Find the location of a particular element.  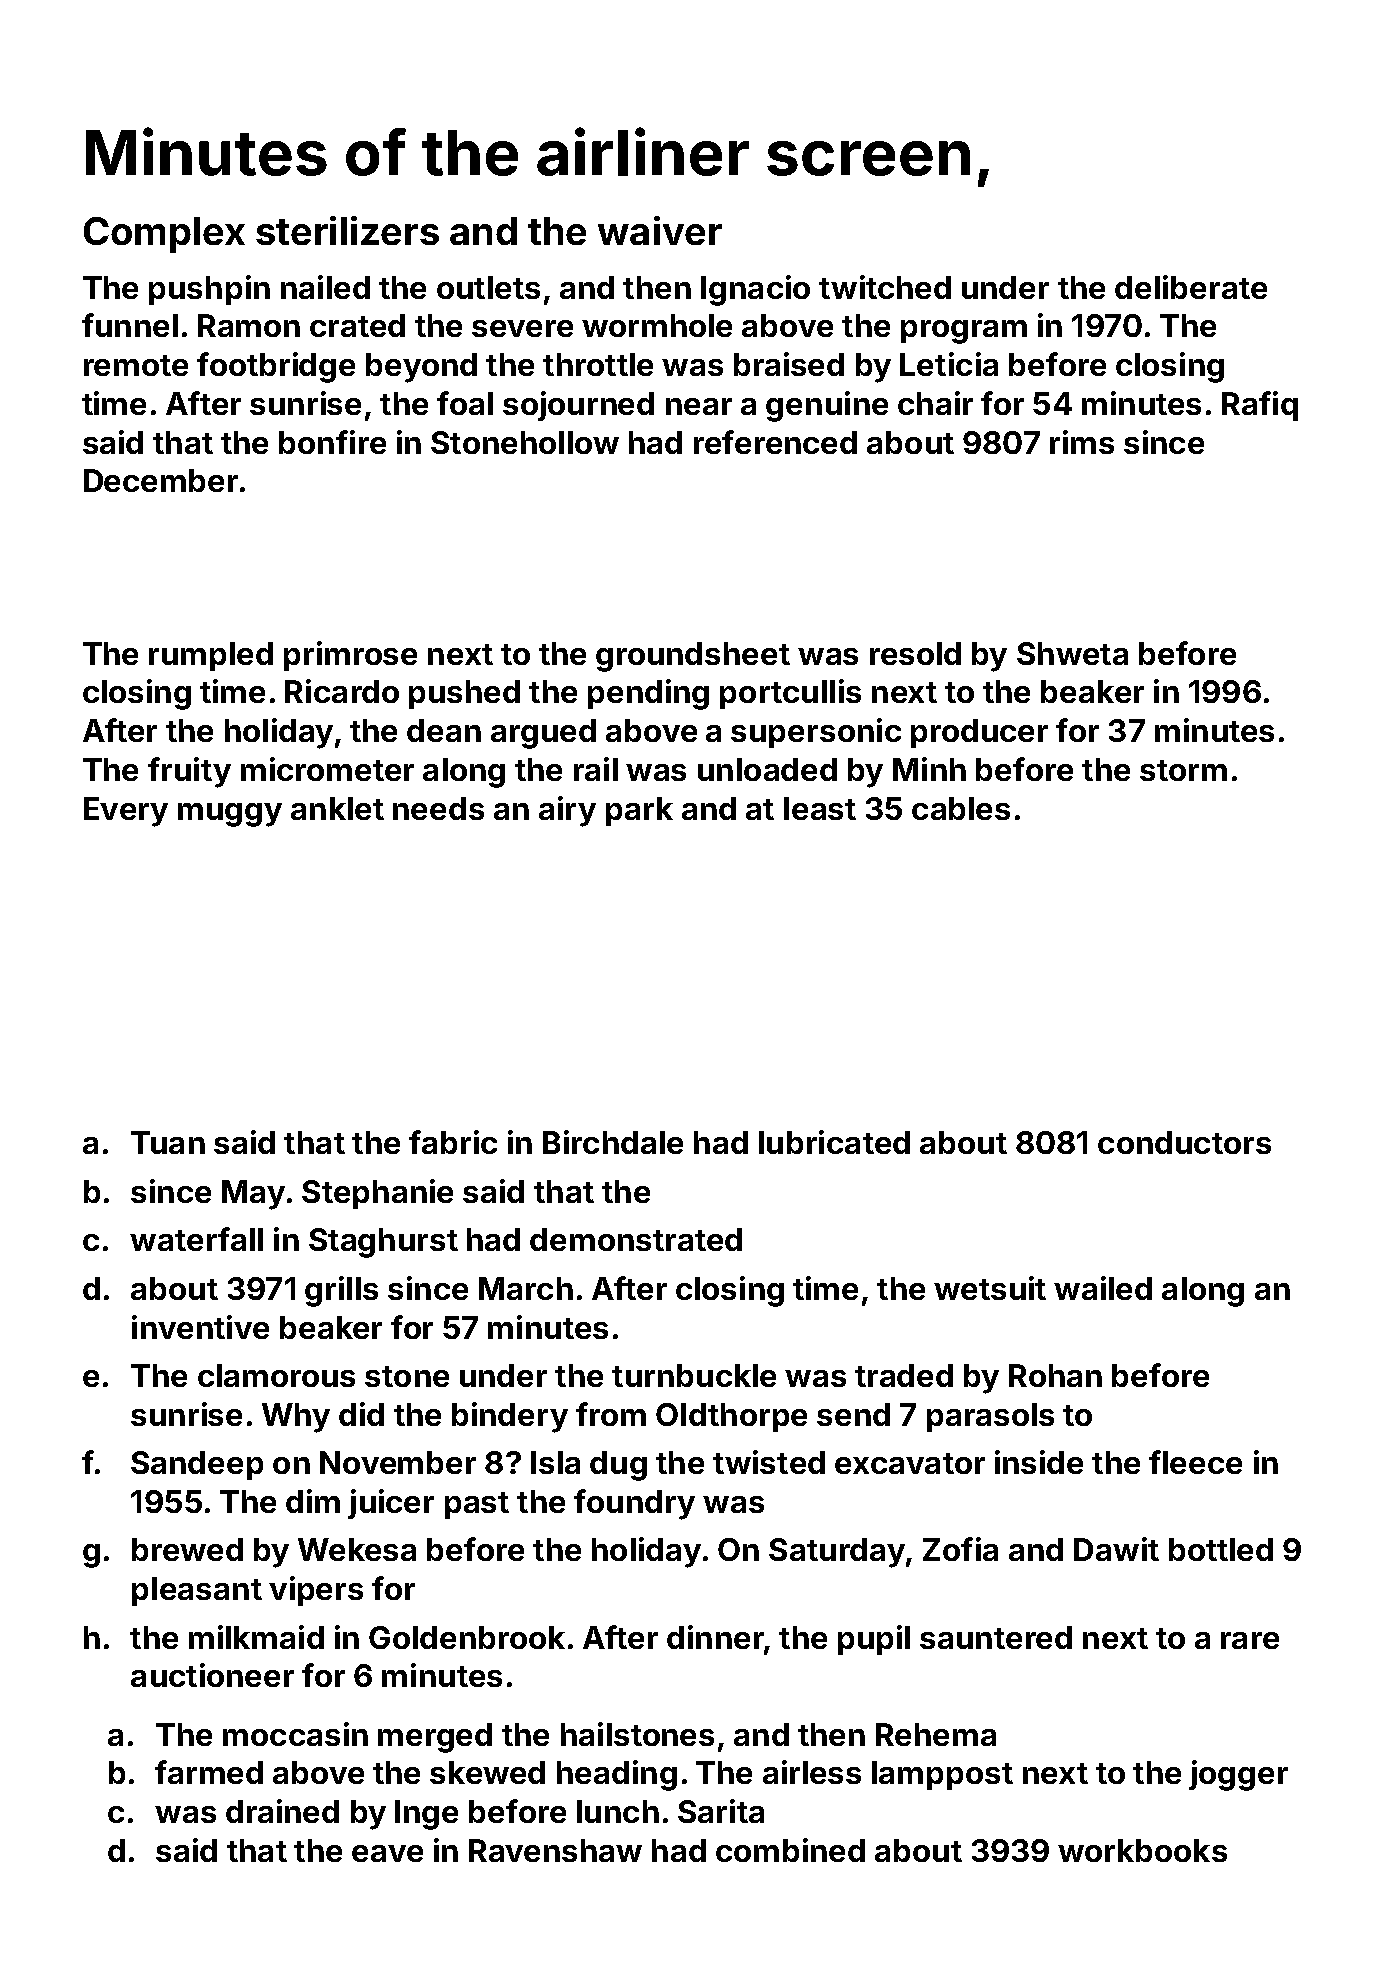

lamppost is located at coordinates (942, 1775).
